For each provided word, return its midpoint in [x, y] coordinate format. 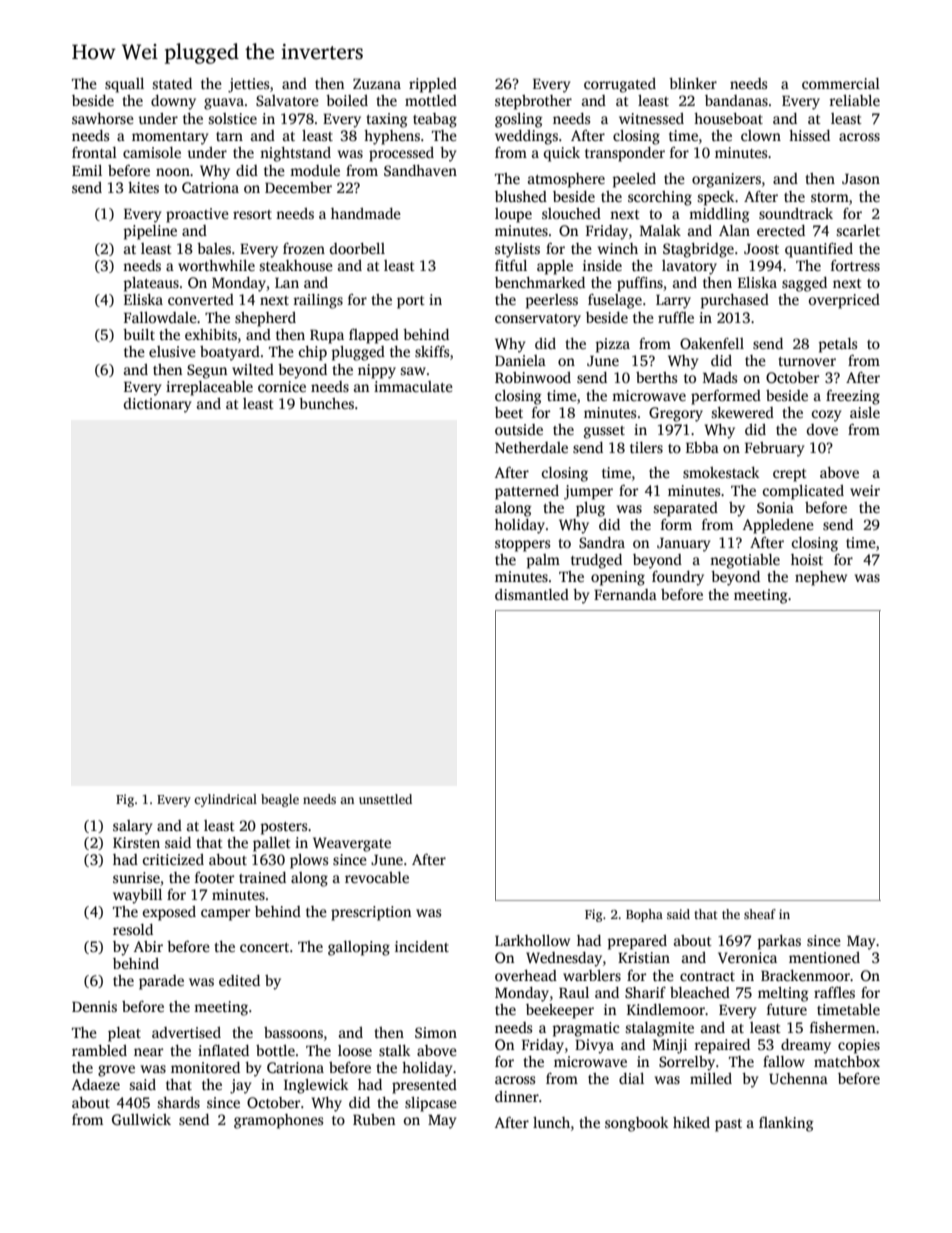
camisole [152, 152]
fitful [511, 265]
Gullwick [141, 1119]
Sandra [602, 542]
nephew [821, 578]
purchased [734, 301]
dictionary [157, 405]
